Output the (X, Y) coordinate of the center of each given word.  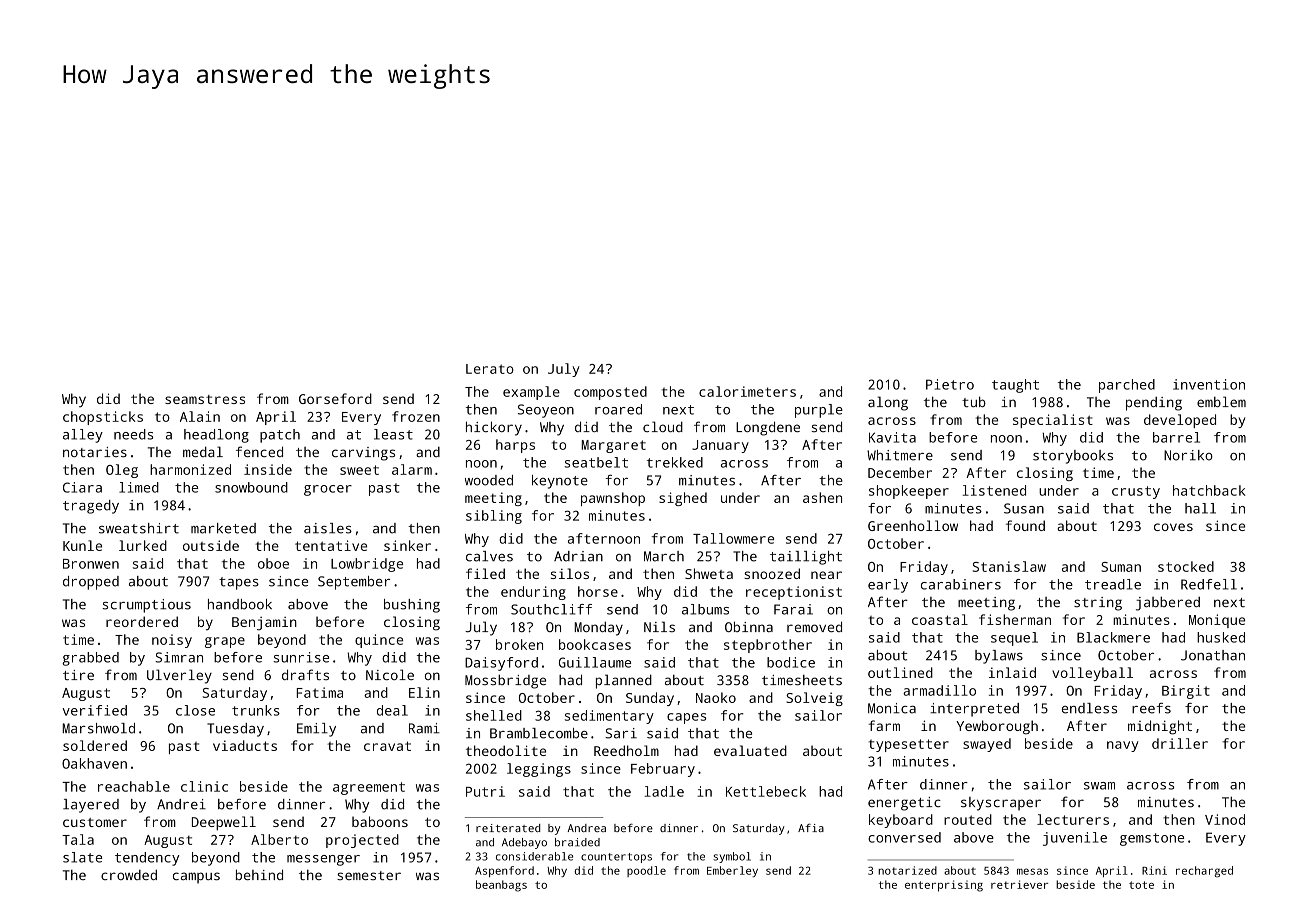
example (531, 393)
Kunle (82, 545)
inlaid (1012, 672)
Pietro (950, 384)
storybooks (1073, 457)
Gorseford (335, 398)
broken (519, 644)
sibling (494, 517)
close (195, 710)
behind (259, 874)
